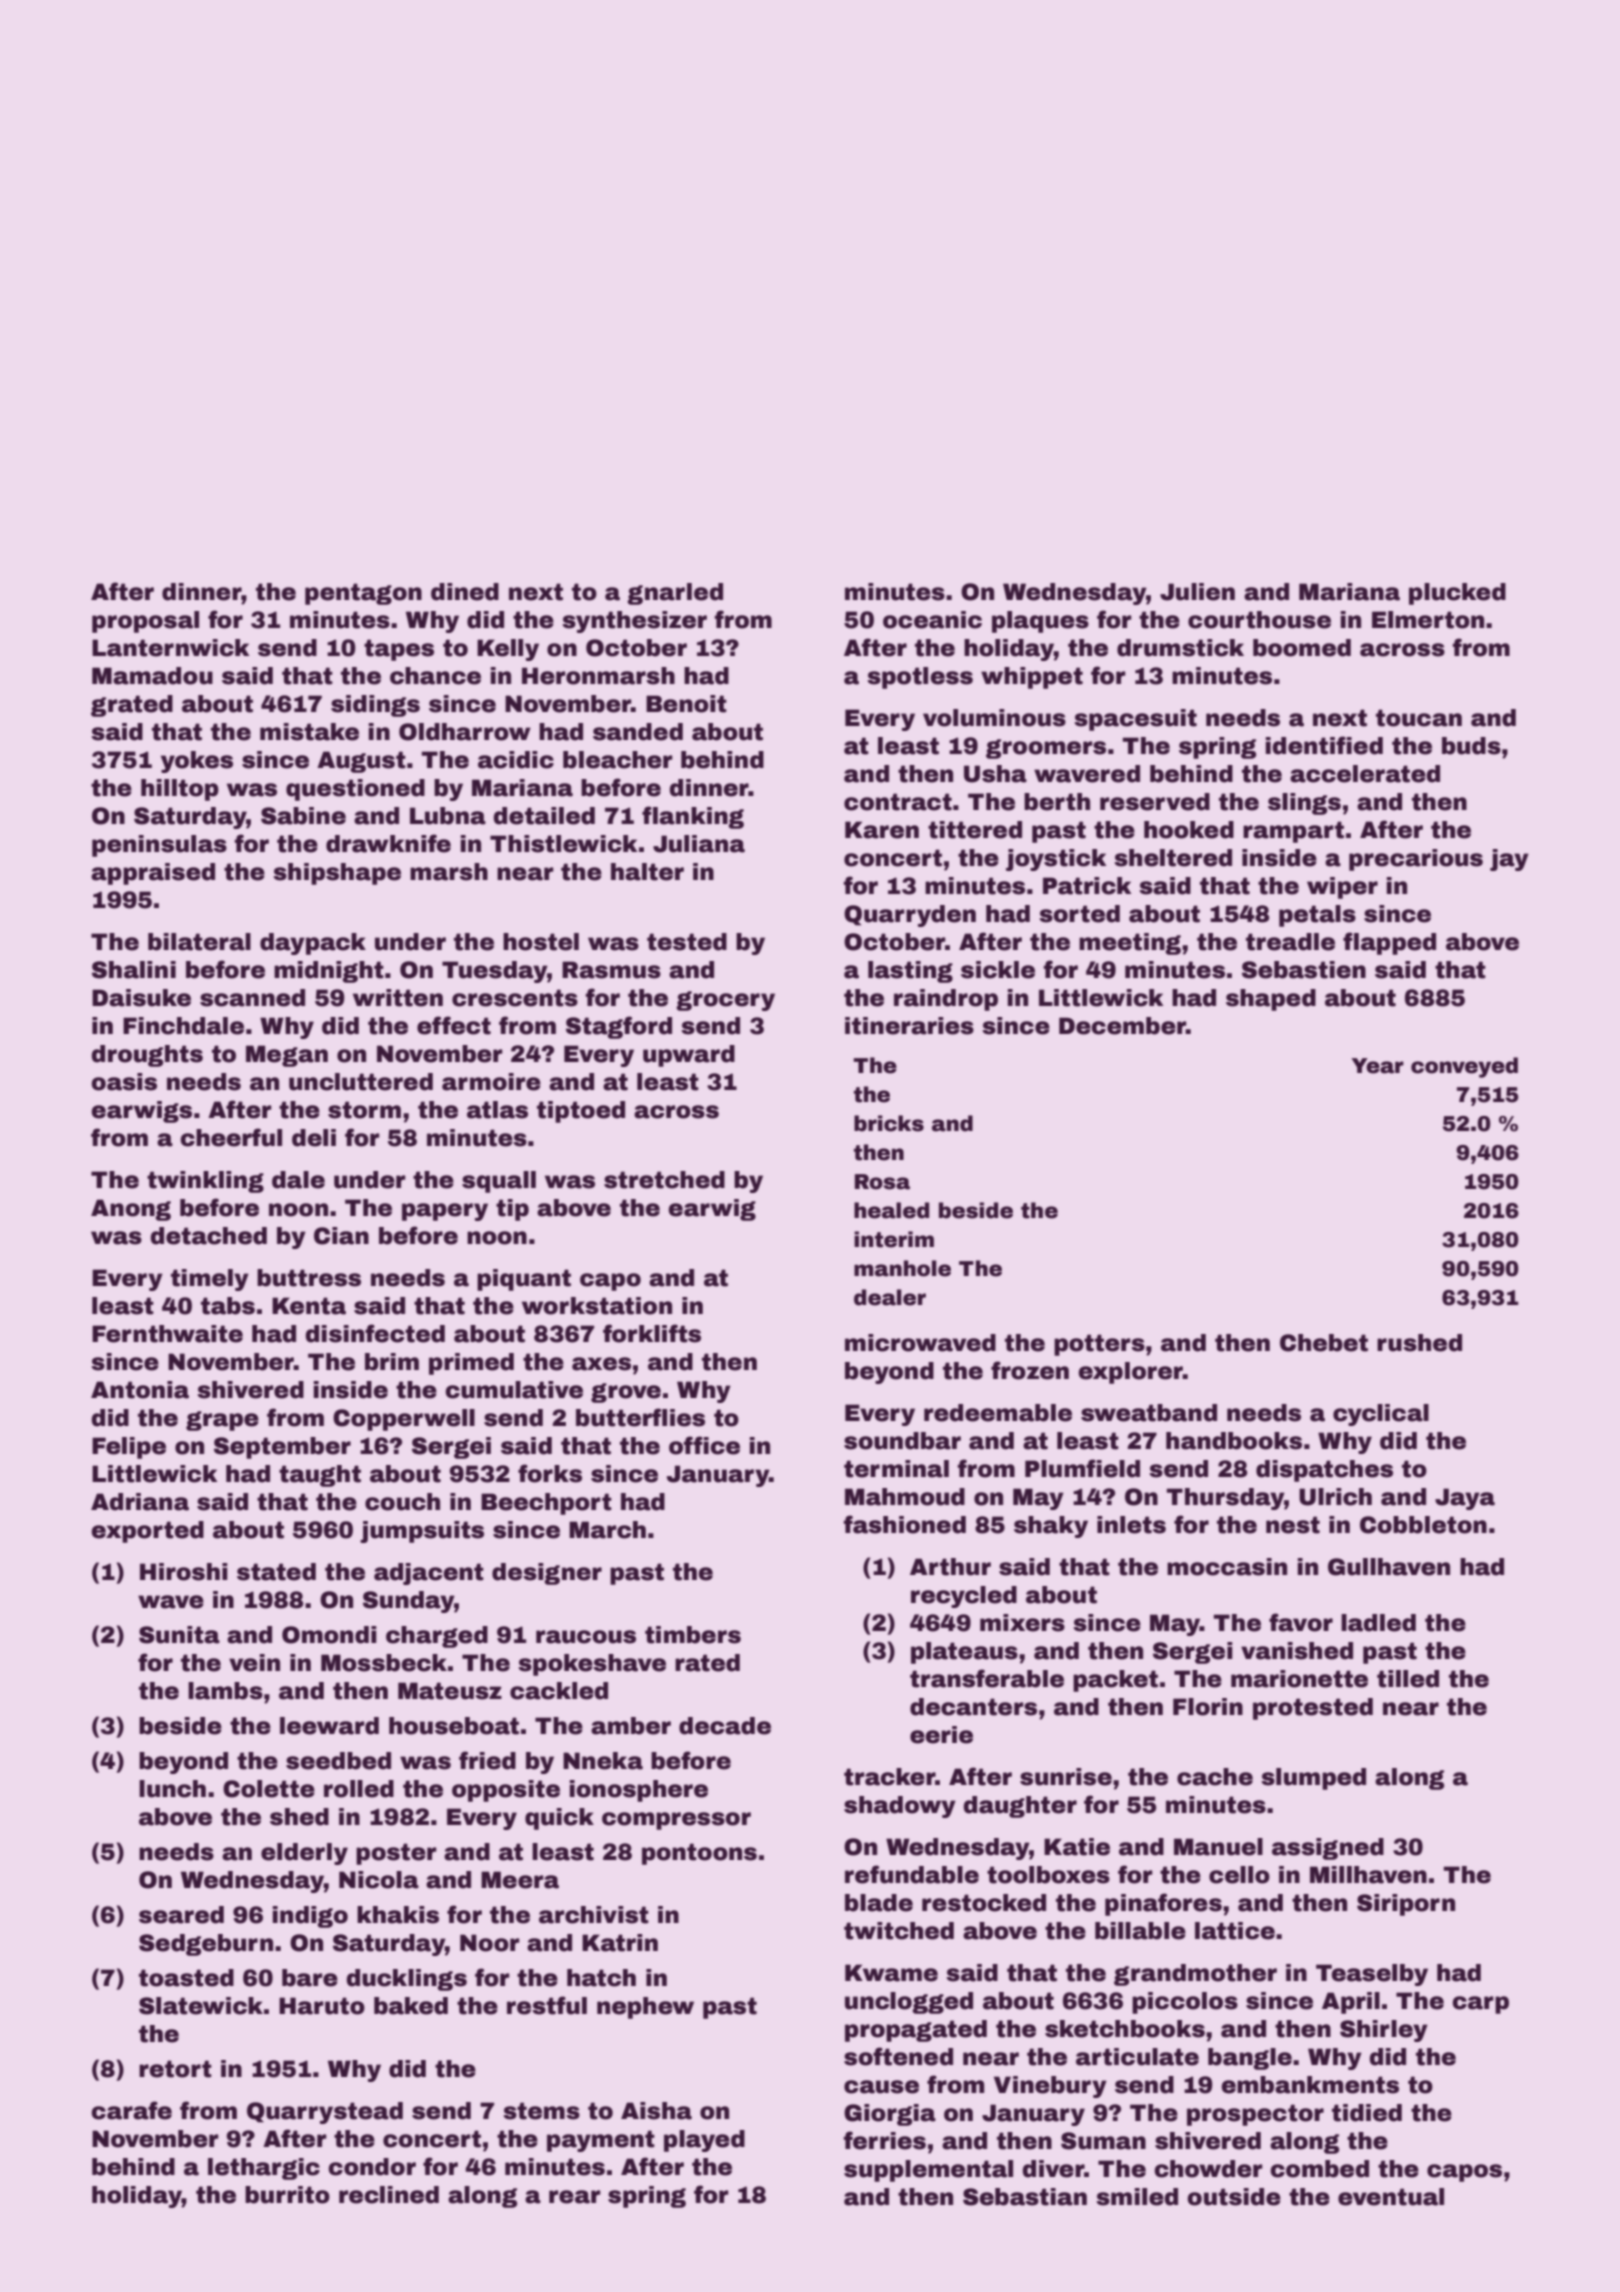 The width and height of the image is (1620, 2292). Describe the element at coordinates (1324, 1343) in the image. I see `Chebet` at that location.
